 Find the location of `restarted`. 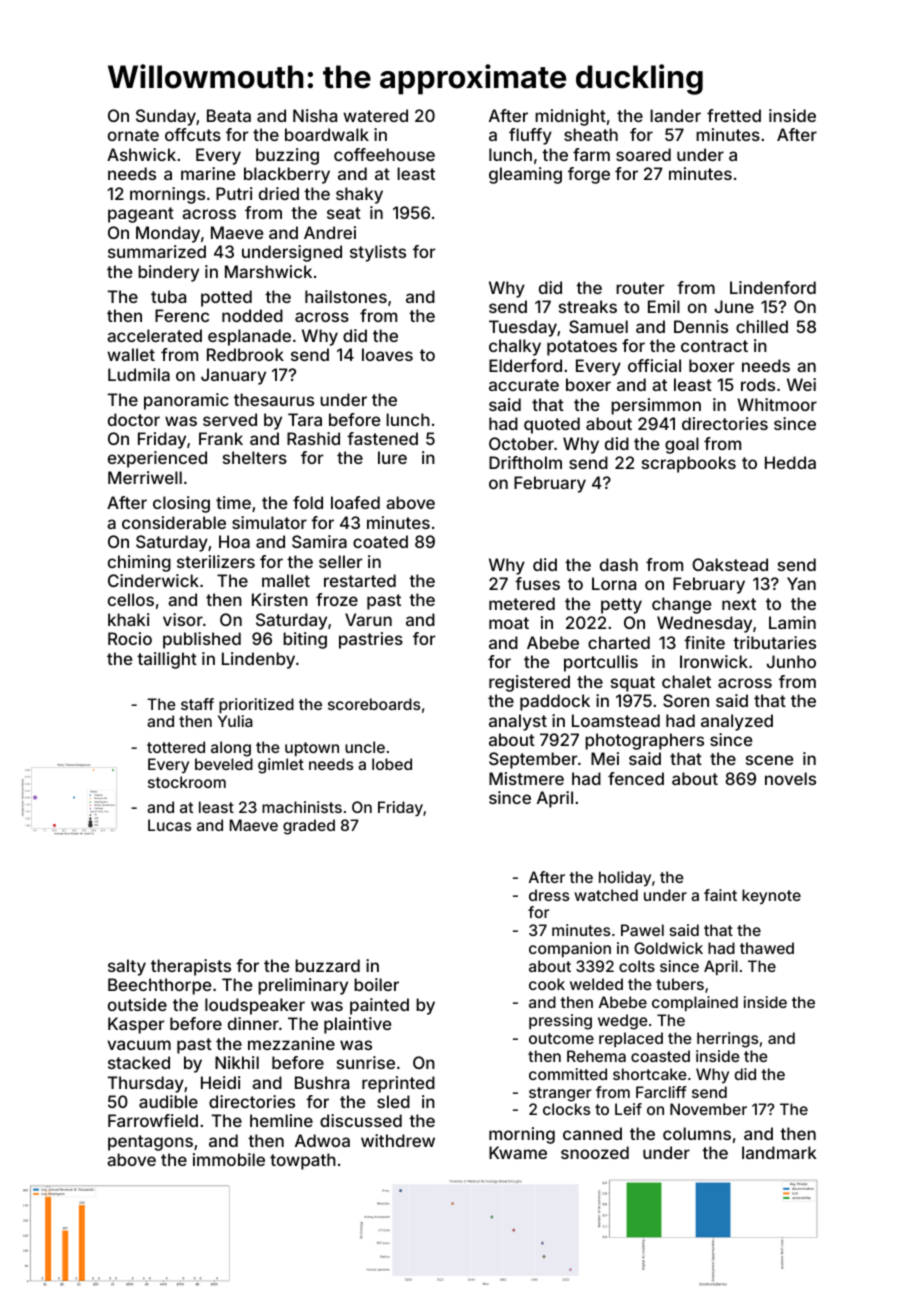

restarted is located at coordinates (360, 580).
